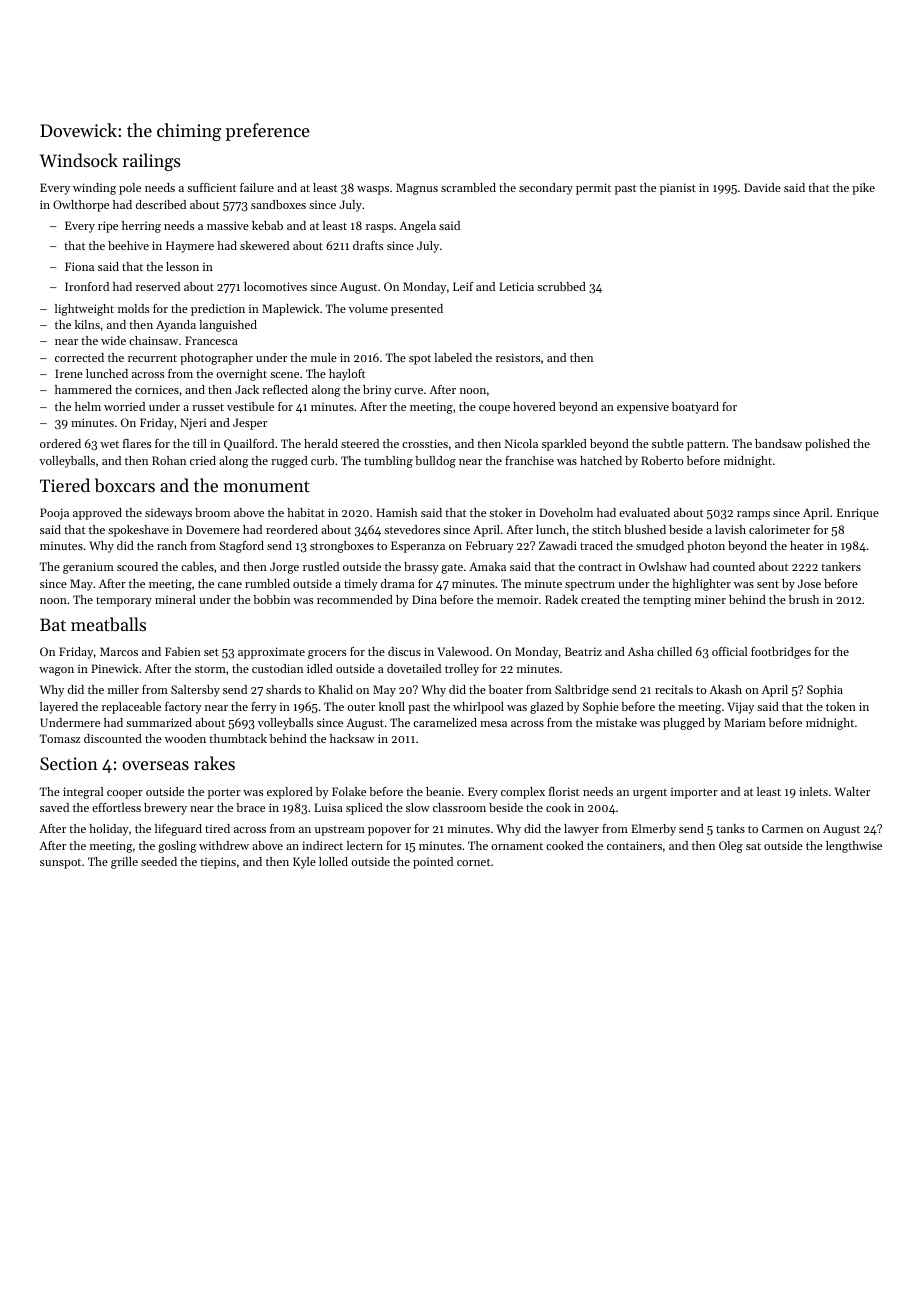  I want to click on lectern, so click(365, 845).
